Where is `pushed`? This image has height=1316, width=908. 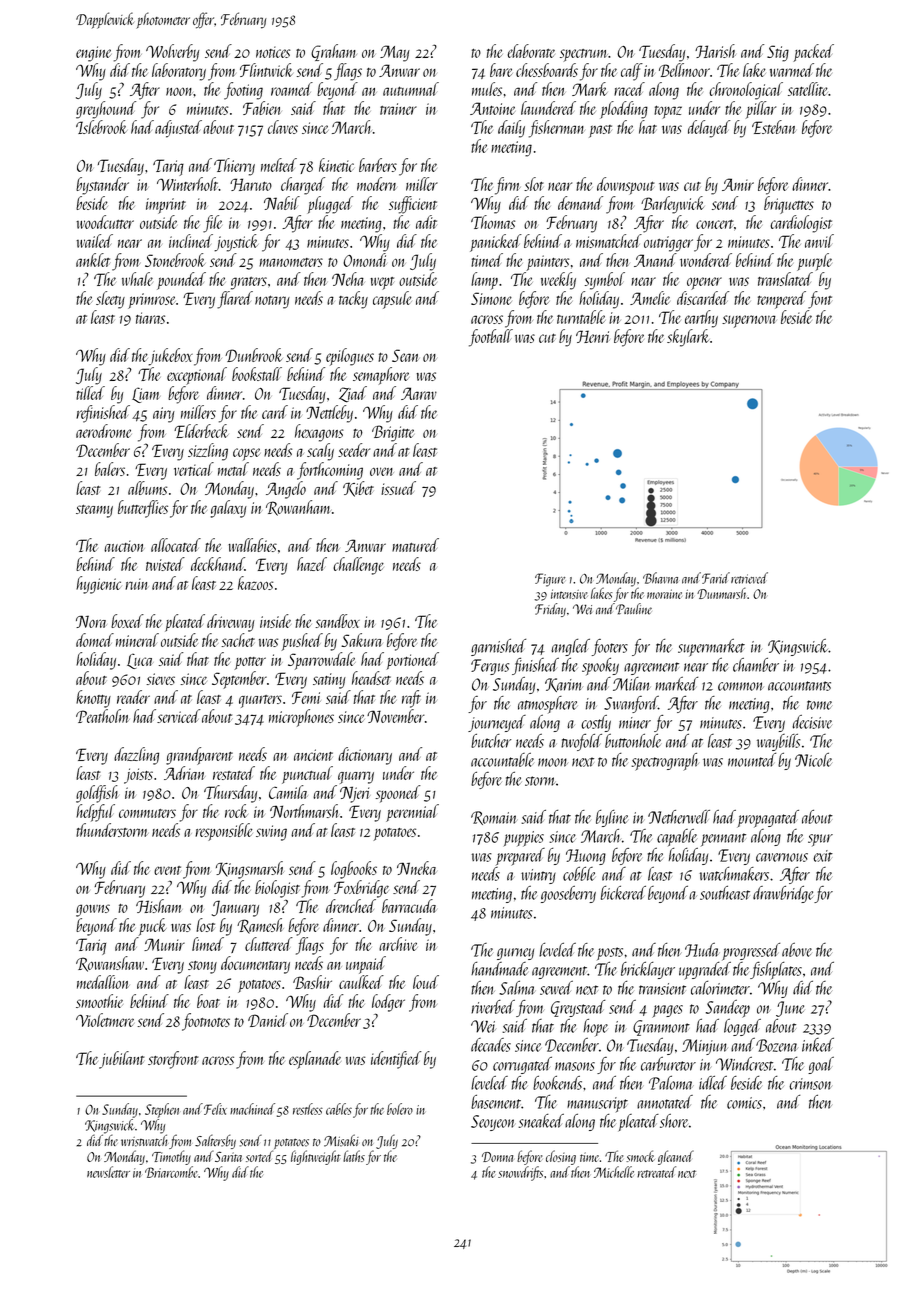
pushed is located at coordinates (302, 642).
